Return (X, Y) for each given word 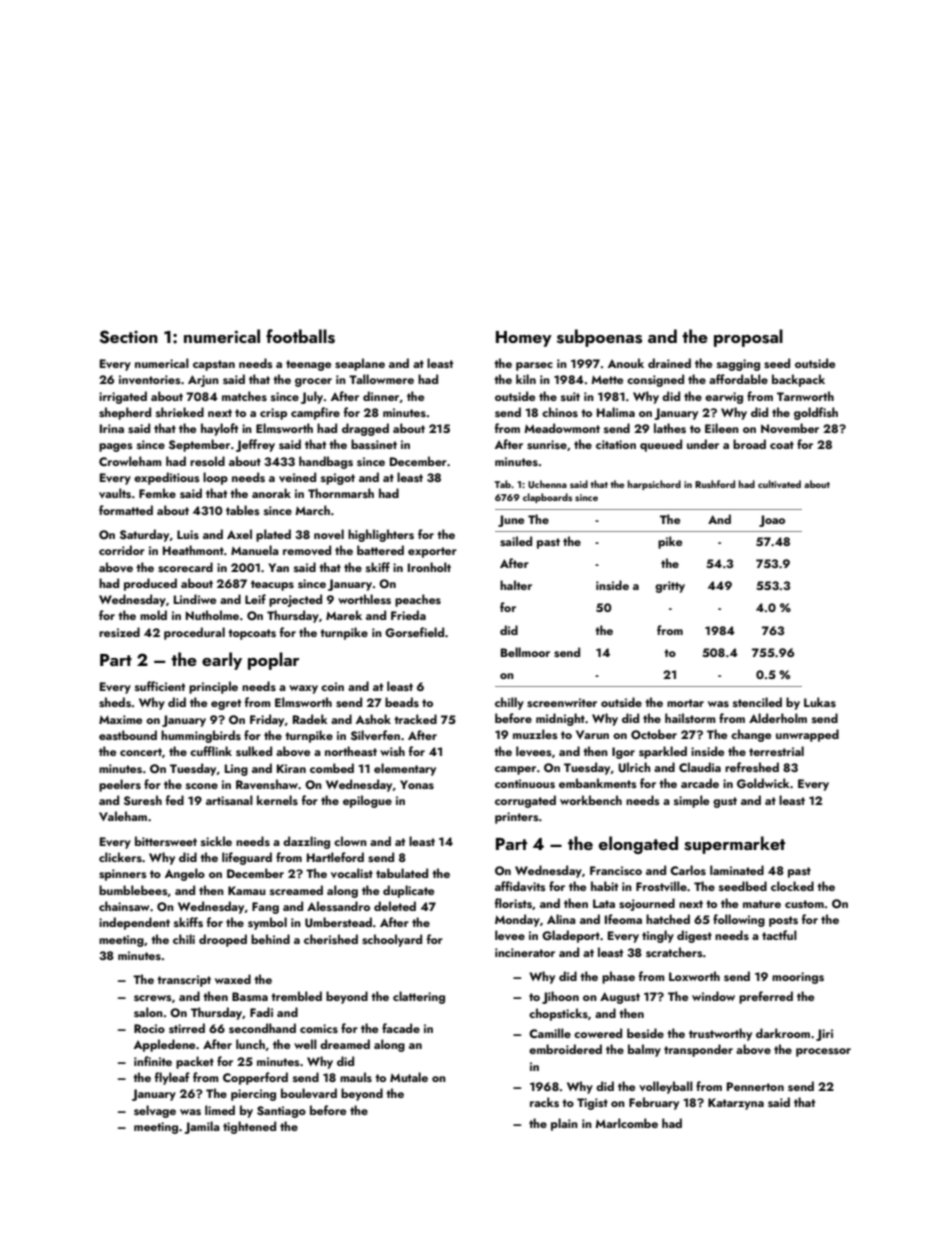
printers (517, 818)
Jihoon (560, 997)
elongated (638, 845)
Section (128, 337)
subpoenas (599, 338)
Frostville (661, 886)
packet (195, 1062)
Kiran (291, 768)
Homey (524, 339)
